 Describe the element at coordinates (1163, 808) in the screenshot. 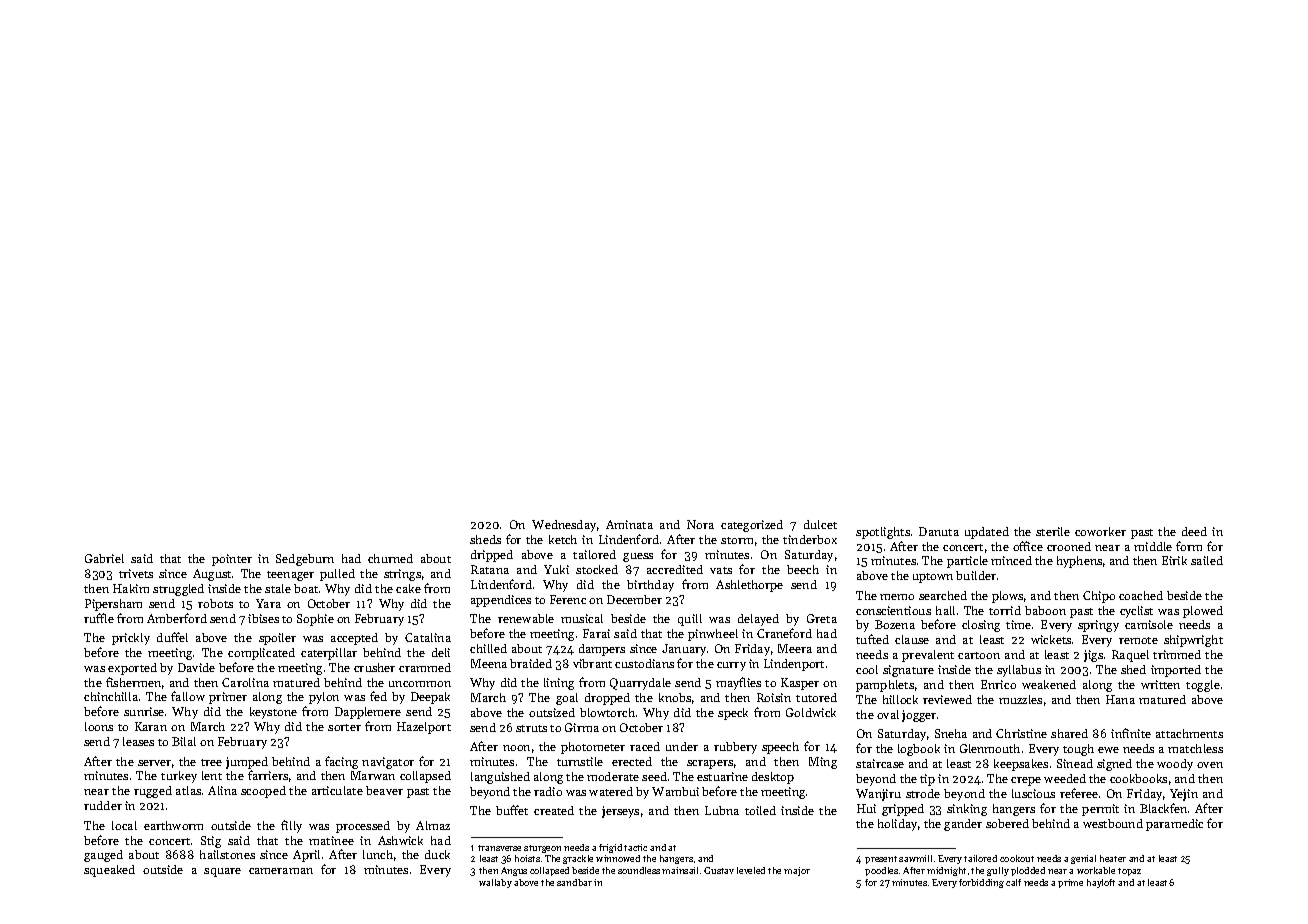

I see `Blackfen` at that location.
